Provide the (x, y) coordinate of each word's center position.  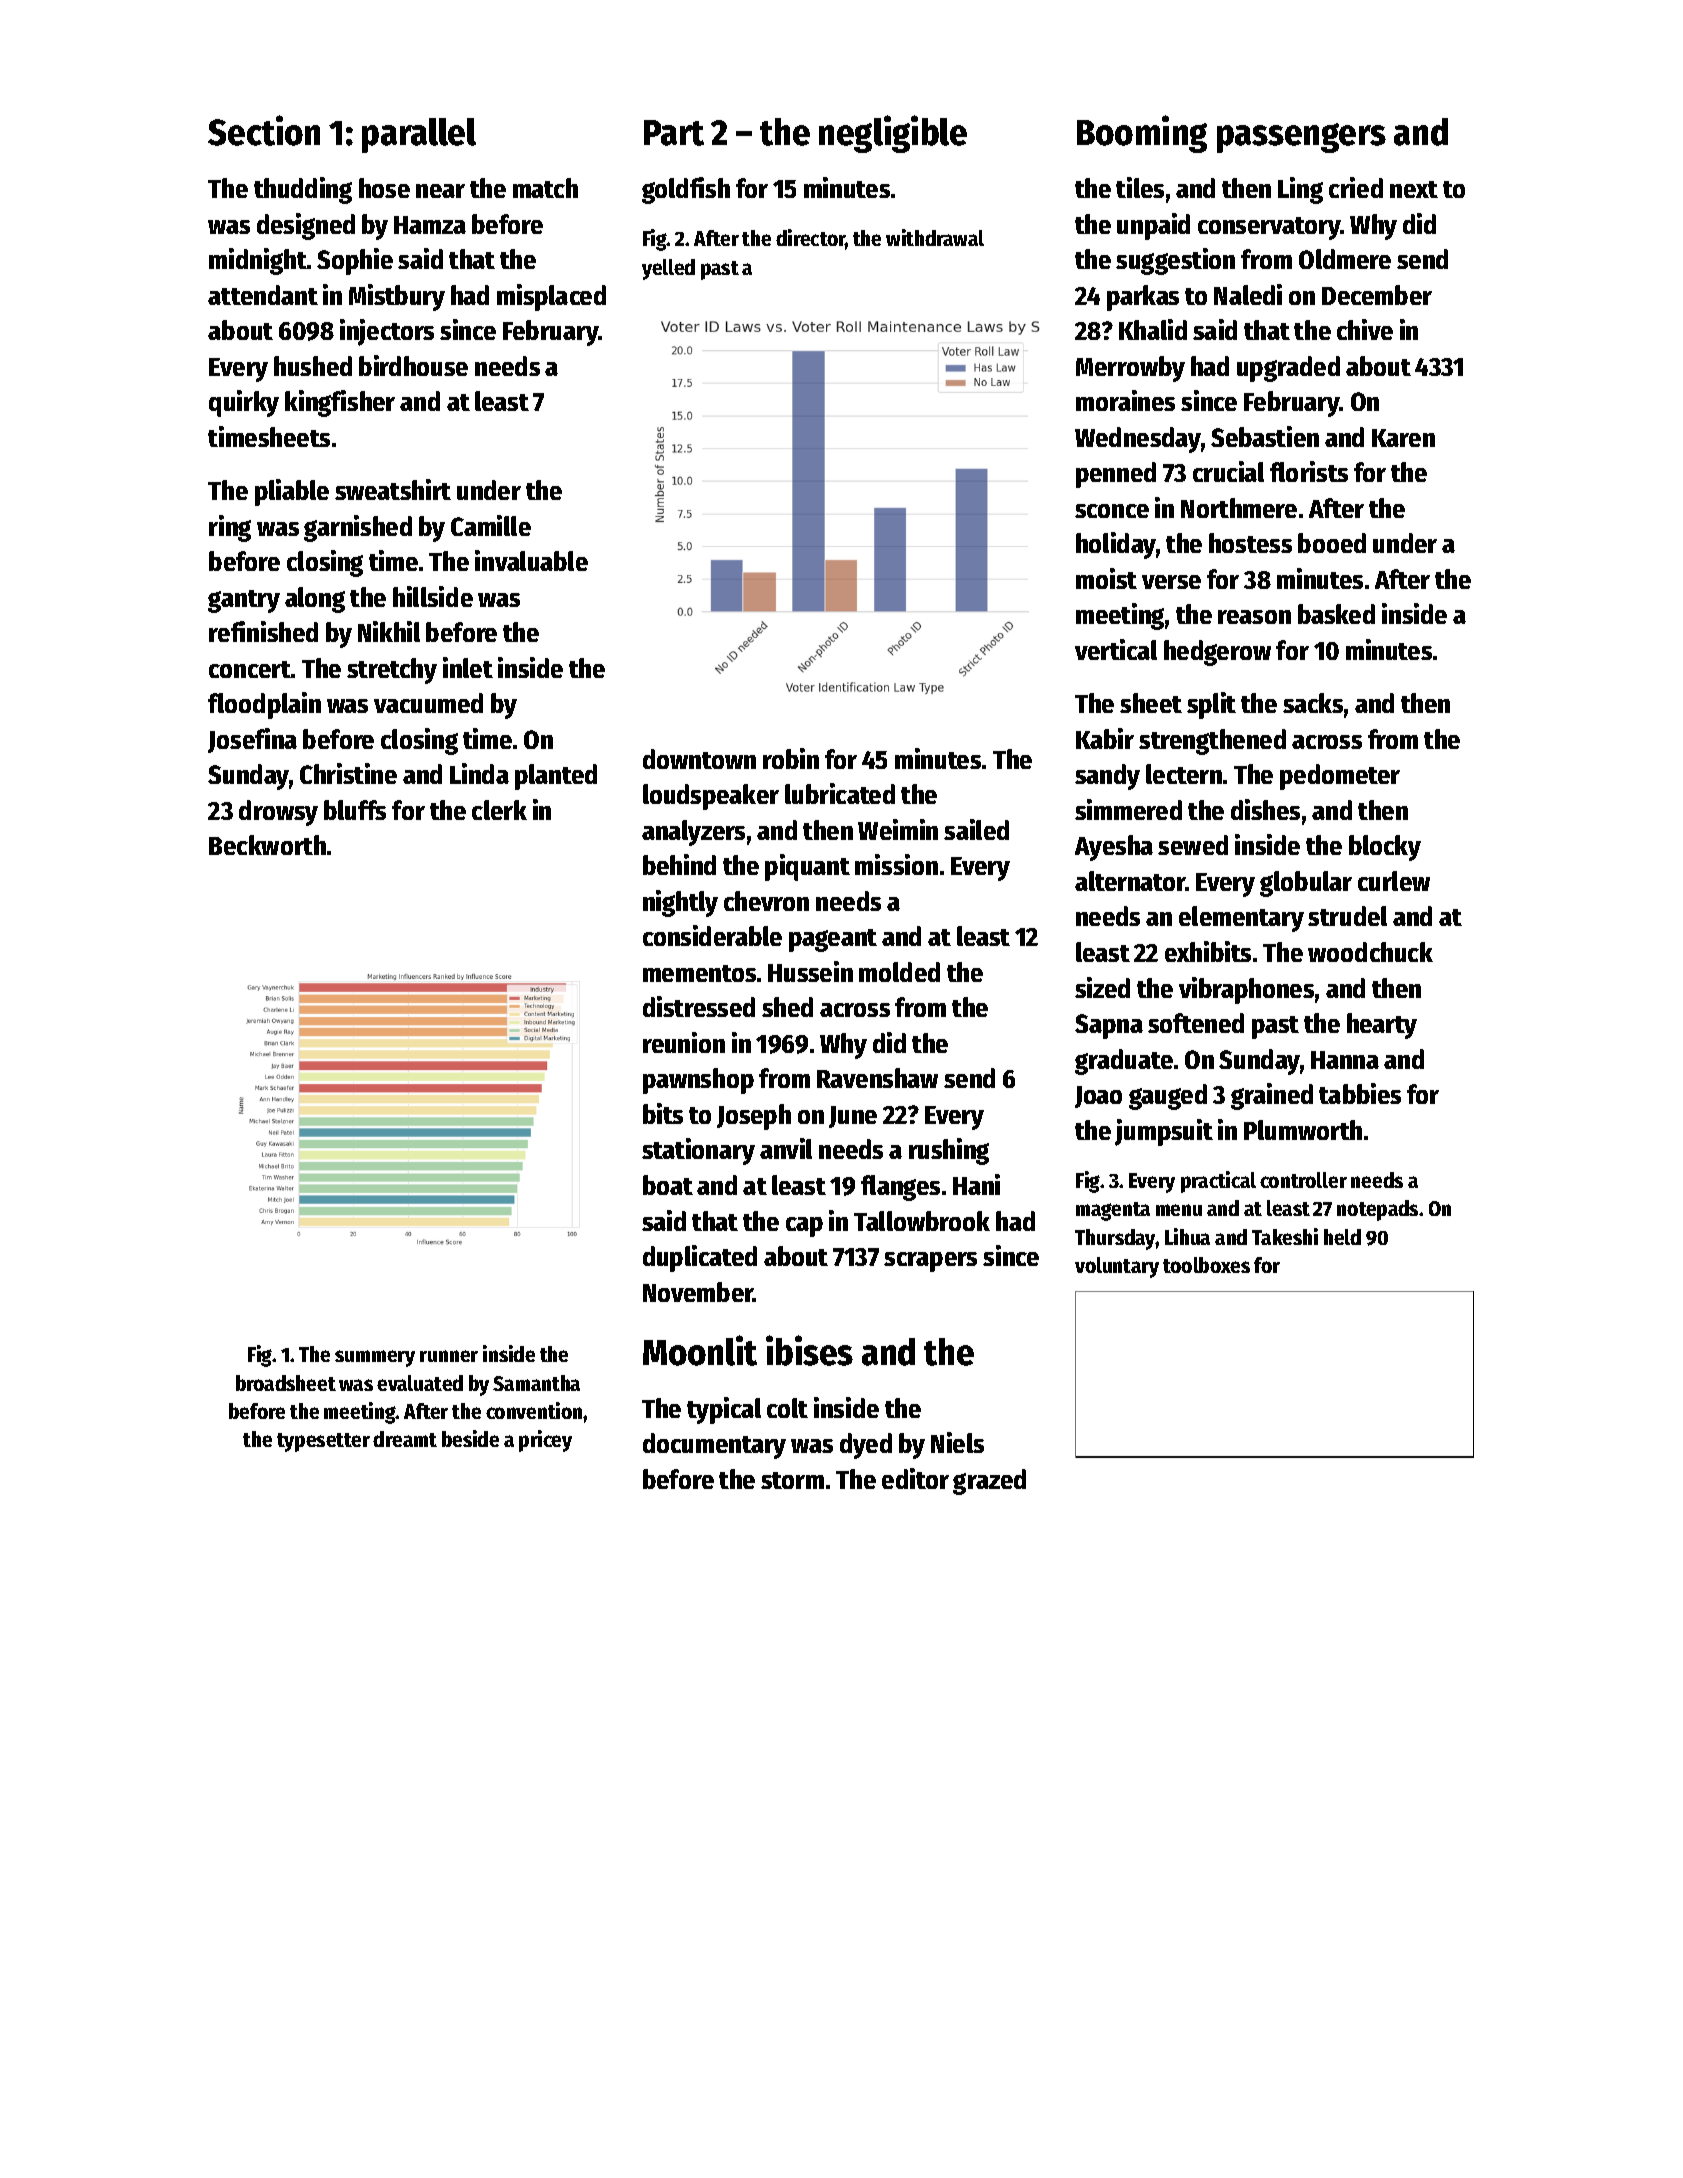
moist (1106, 578)
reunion (684, 1042)
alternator (1130, 881)
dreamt (405, 1439)
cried (1356, 187)
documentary (714, 1446)
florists (1309, 471)
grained (1272, 1096)
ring (230, 528)
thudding (303, 190)
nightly (680, 903)
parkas (1143, 298)
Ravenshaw (877, 1078)
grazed (989, 1482)
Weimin (898, 829)
